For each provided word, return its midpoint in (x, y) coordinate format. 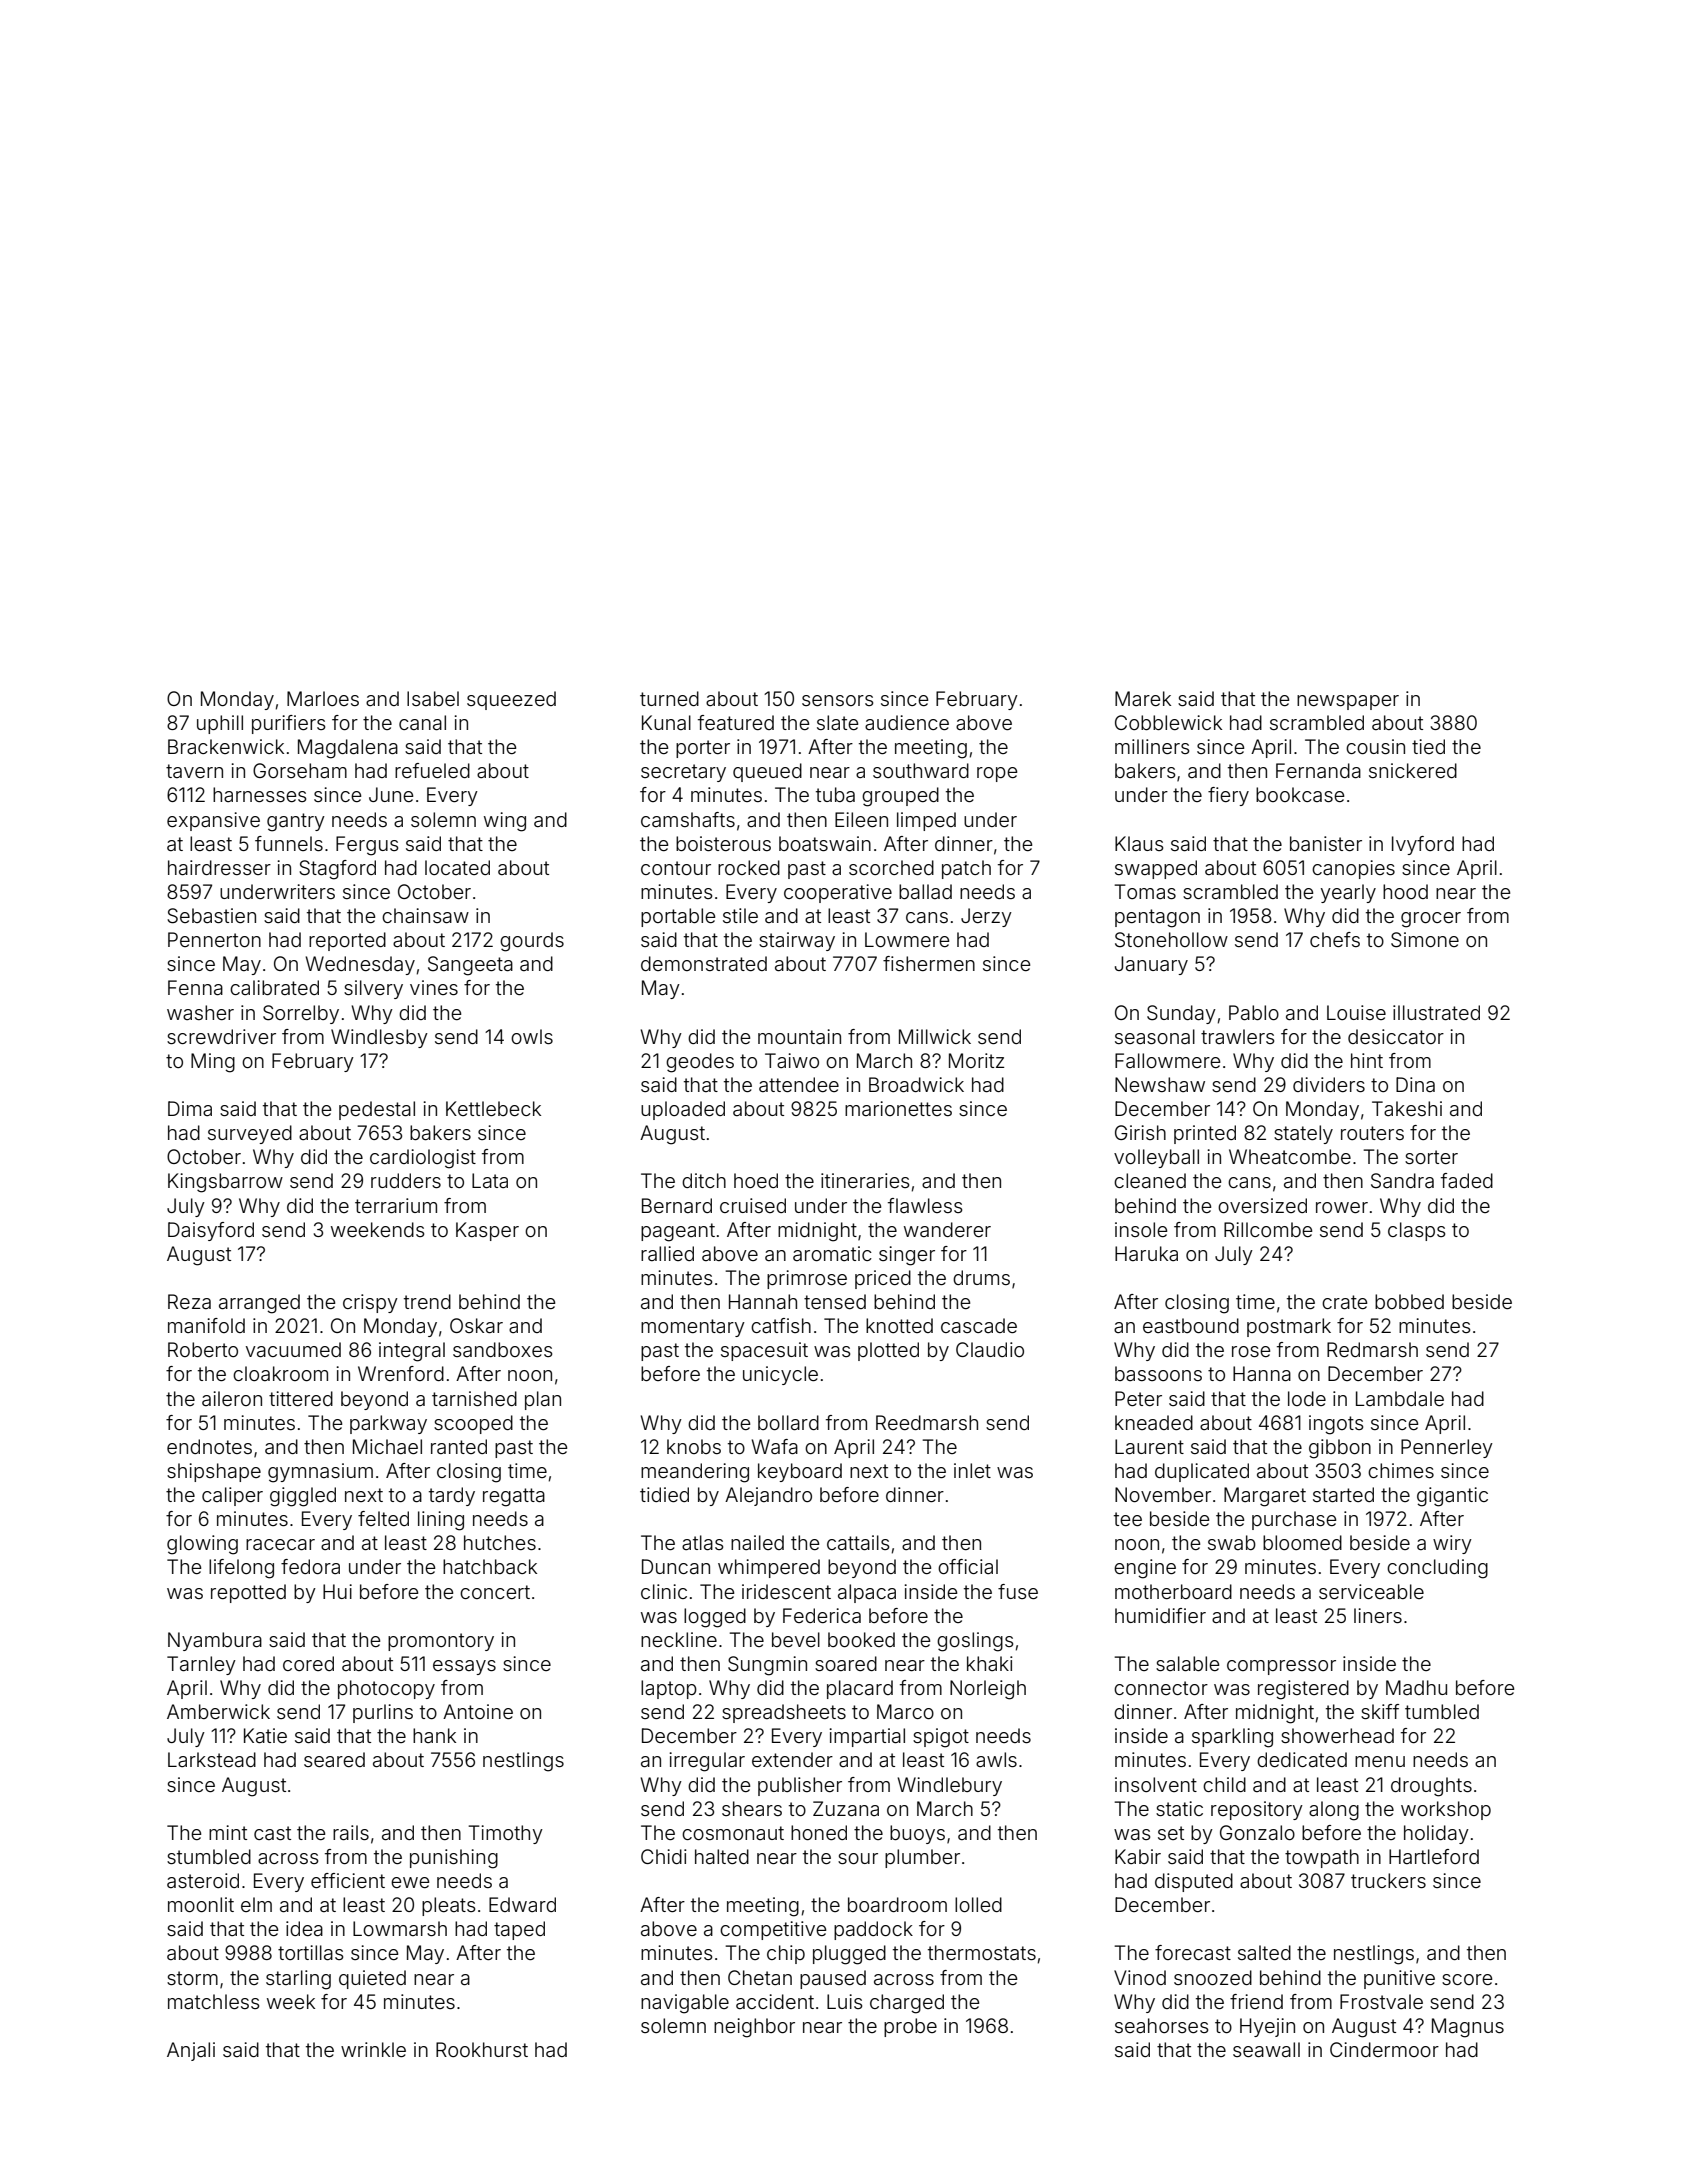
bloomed (1302, 1542)
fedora (310, 1566)
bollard (788, 1422)
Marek (1143, 698)
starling (298, 1980)
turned (669, 698)
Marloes (323, 698)
